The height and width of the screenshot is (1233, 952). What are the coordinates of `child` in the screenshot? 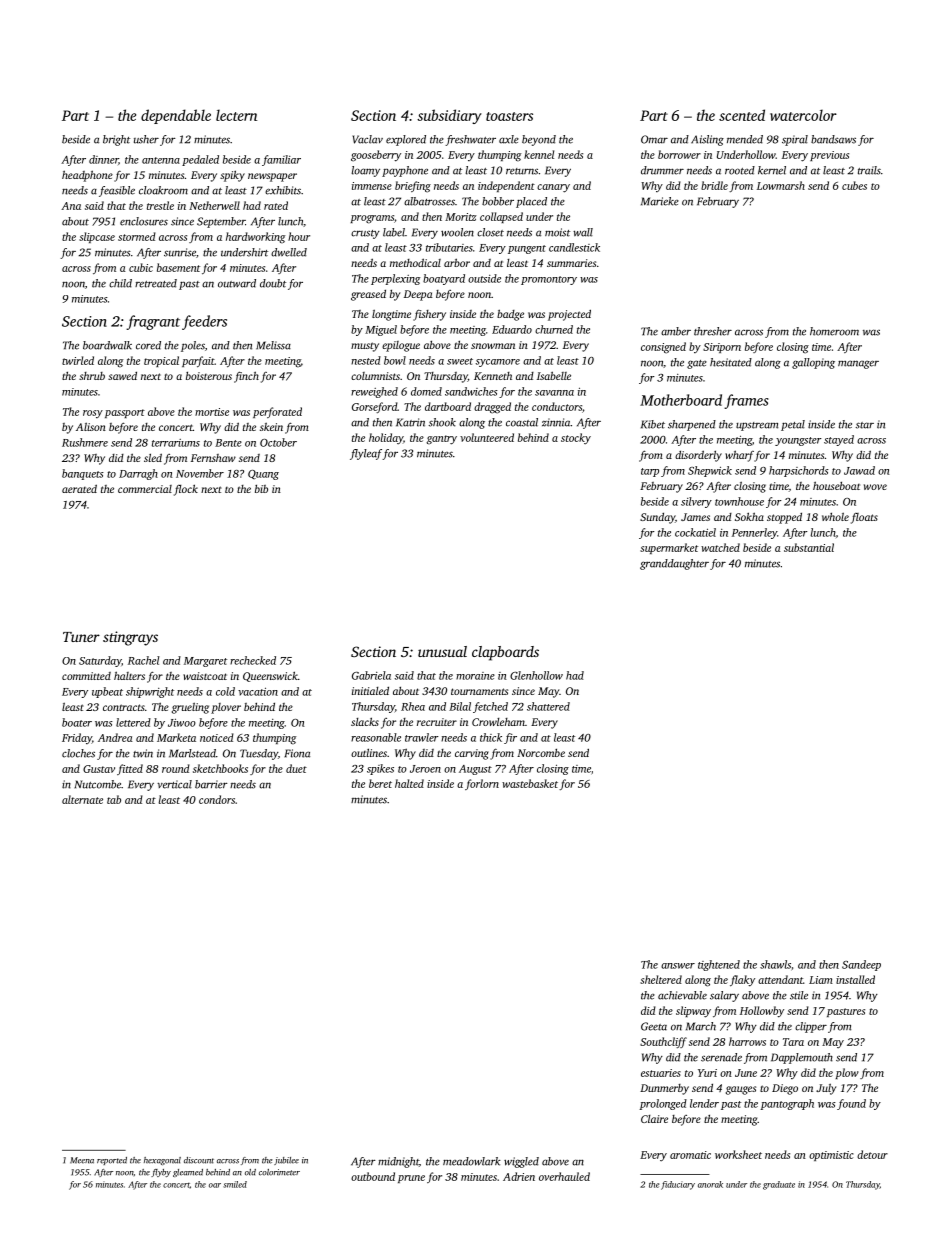 It's located at (120, 283).
